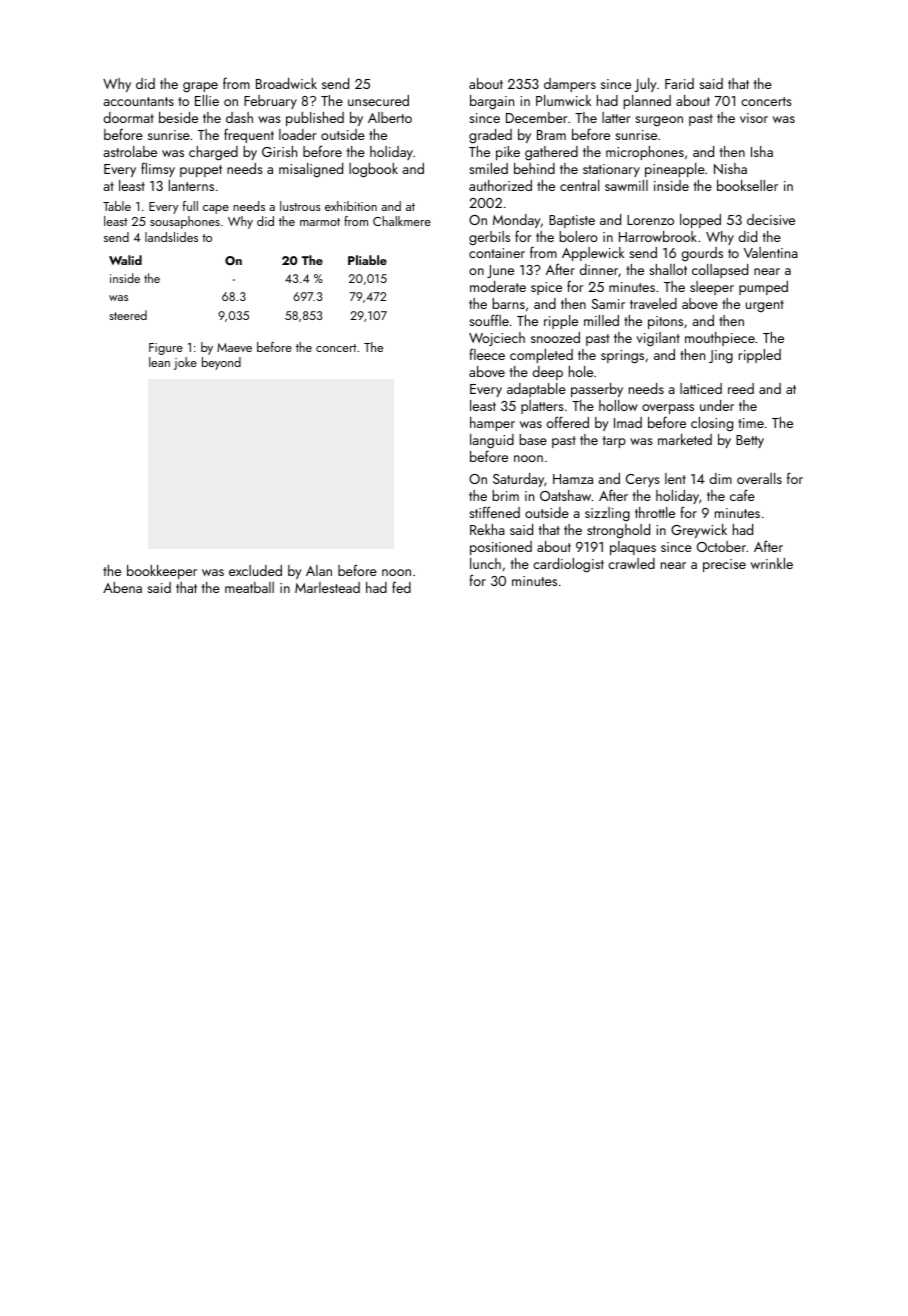 This page has height=1316, width=908. I want to click on precise, so click(724, 565).
